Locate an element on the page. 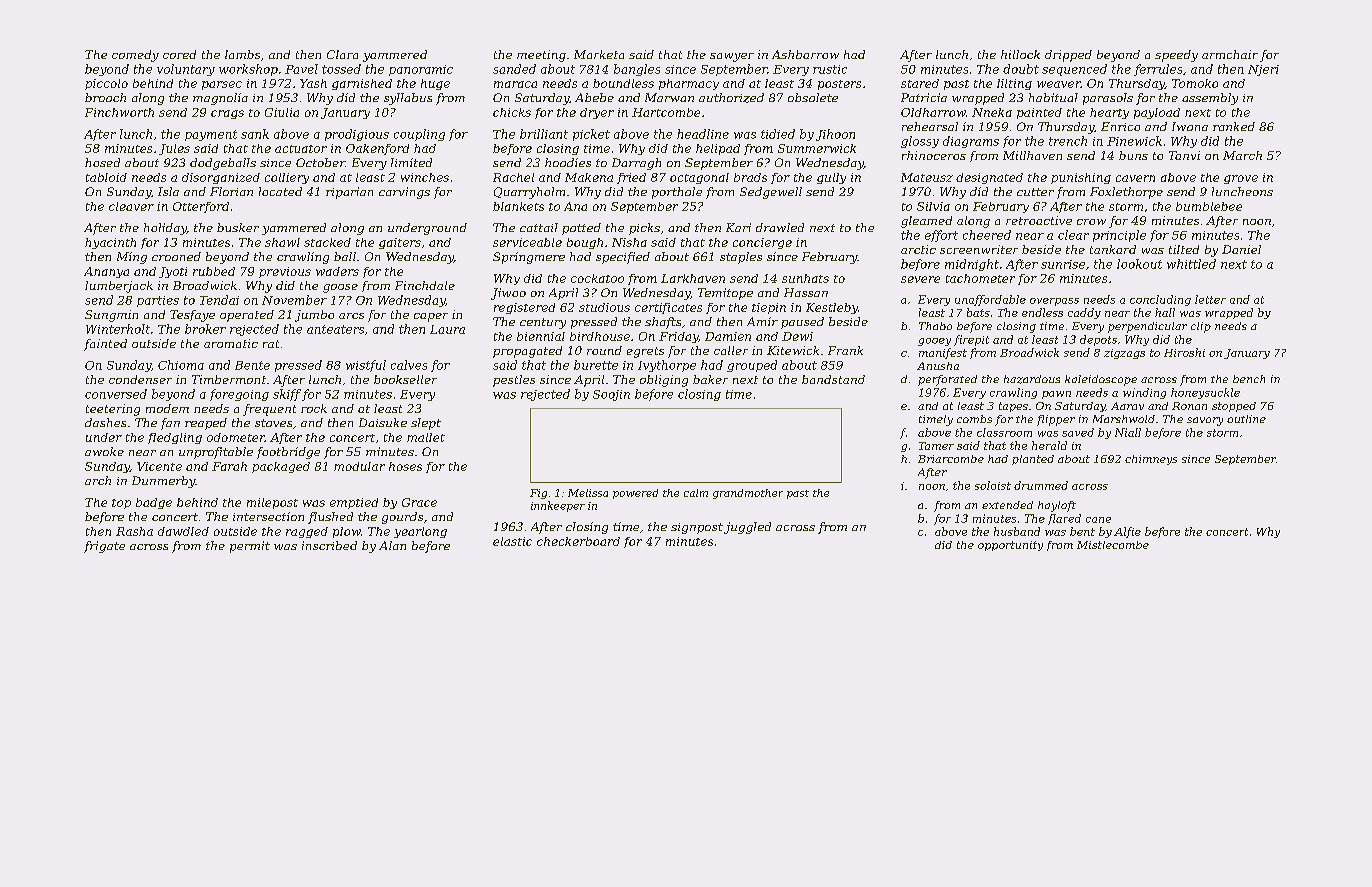 This page has width=1372, height=887. checkerboard is located at coordinates (578, 541).
